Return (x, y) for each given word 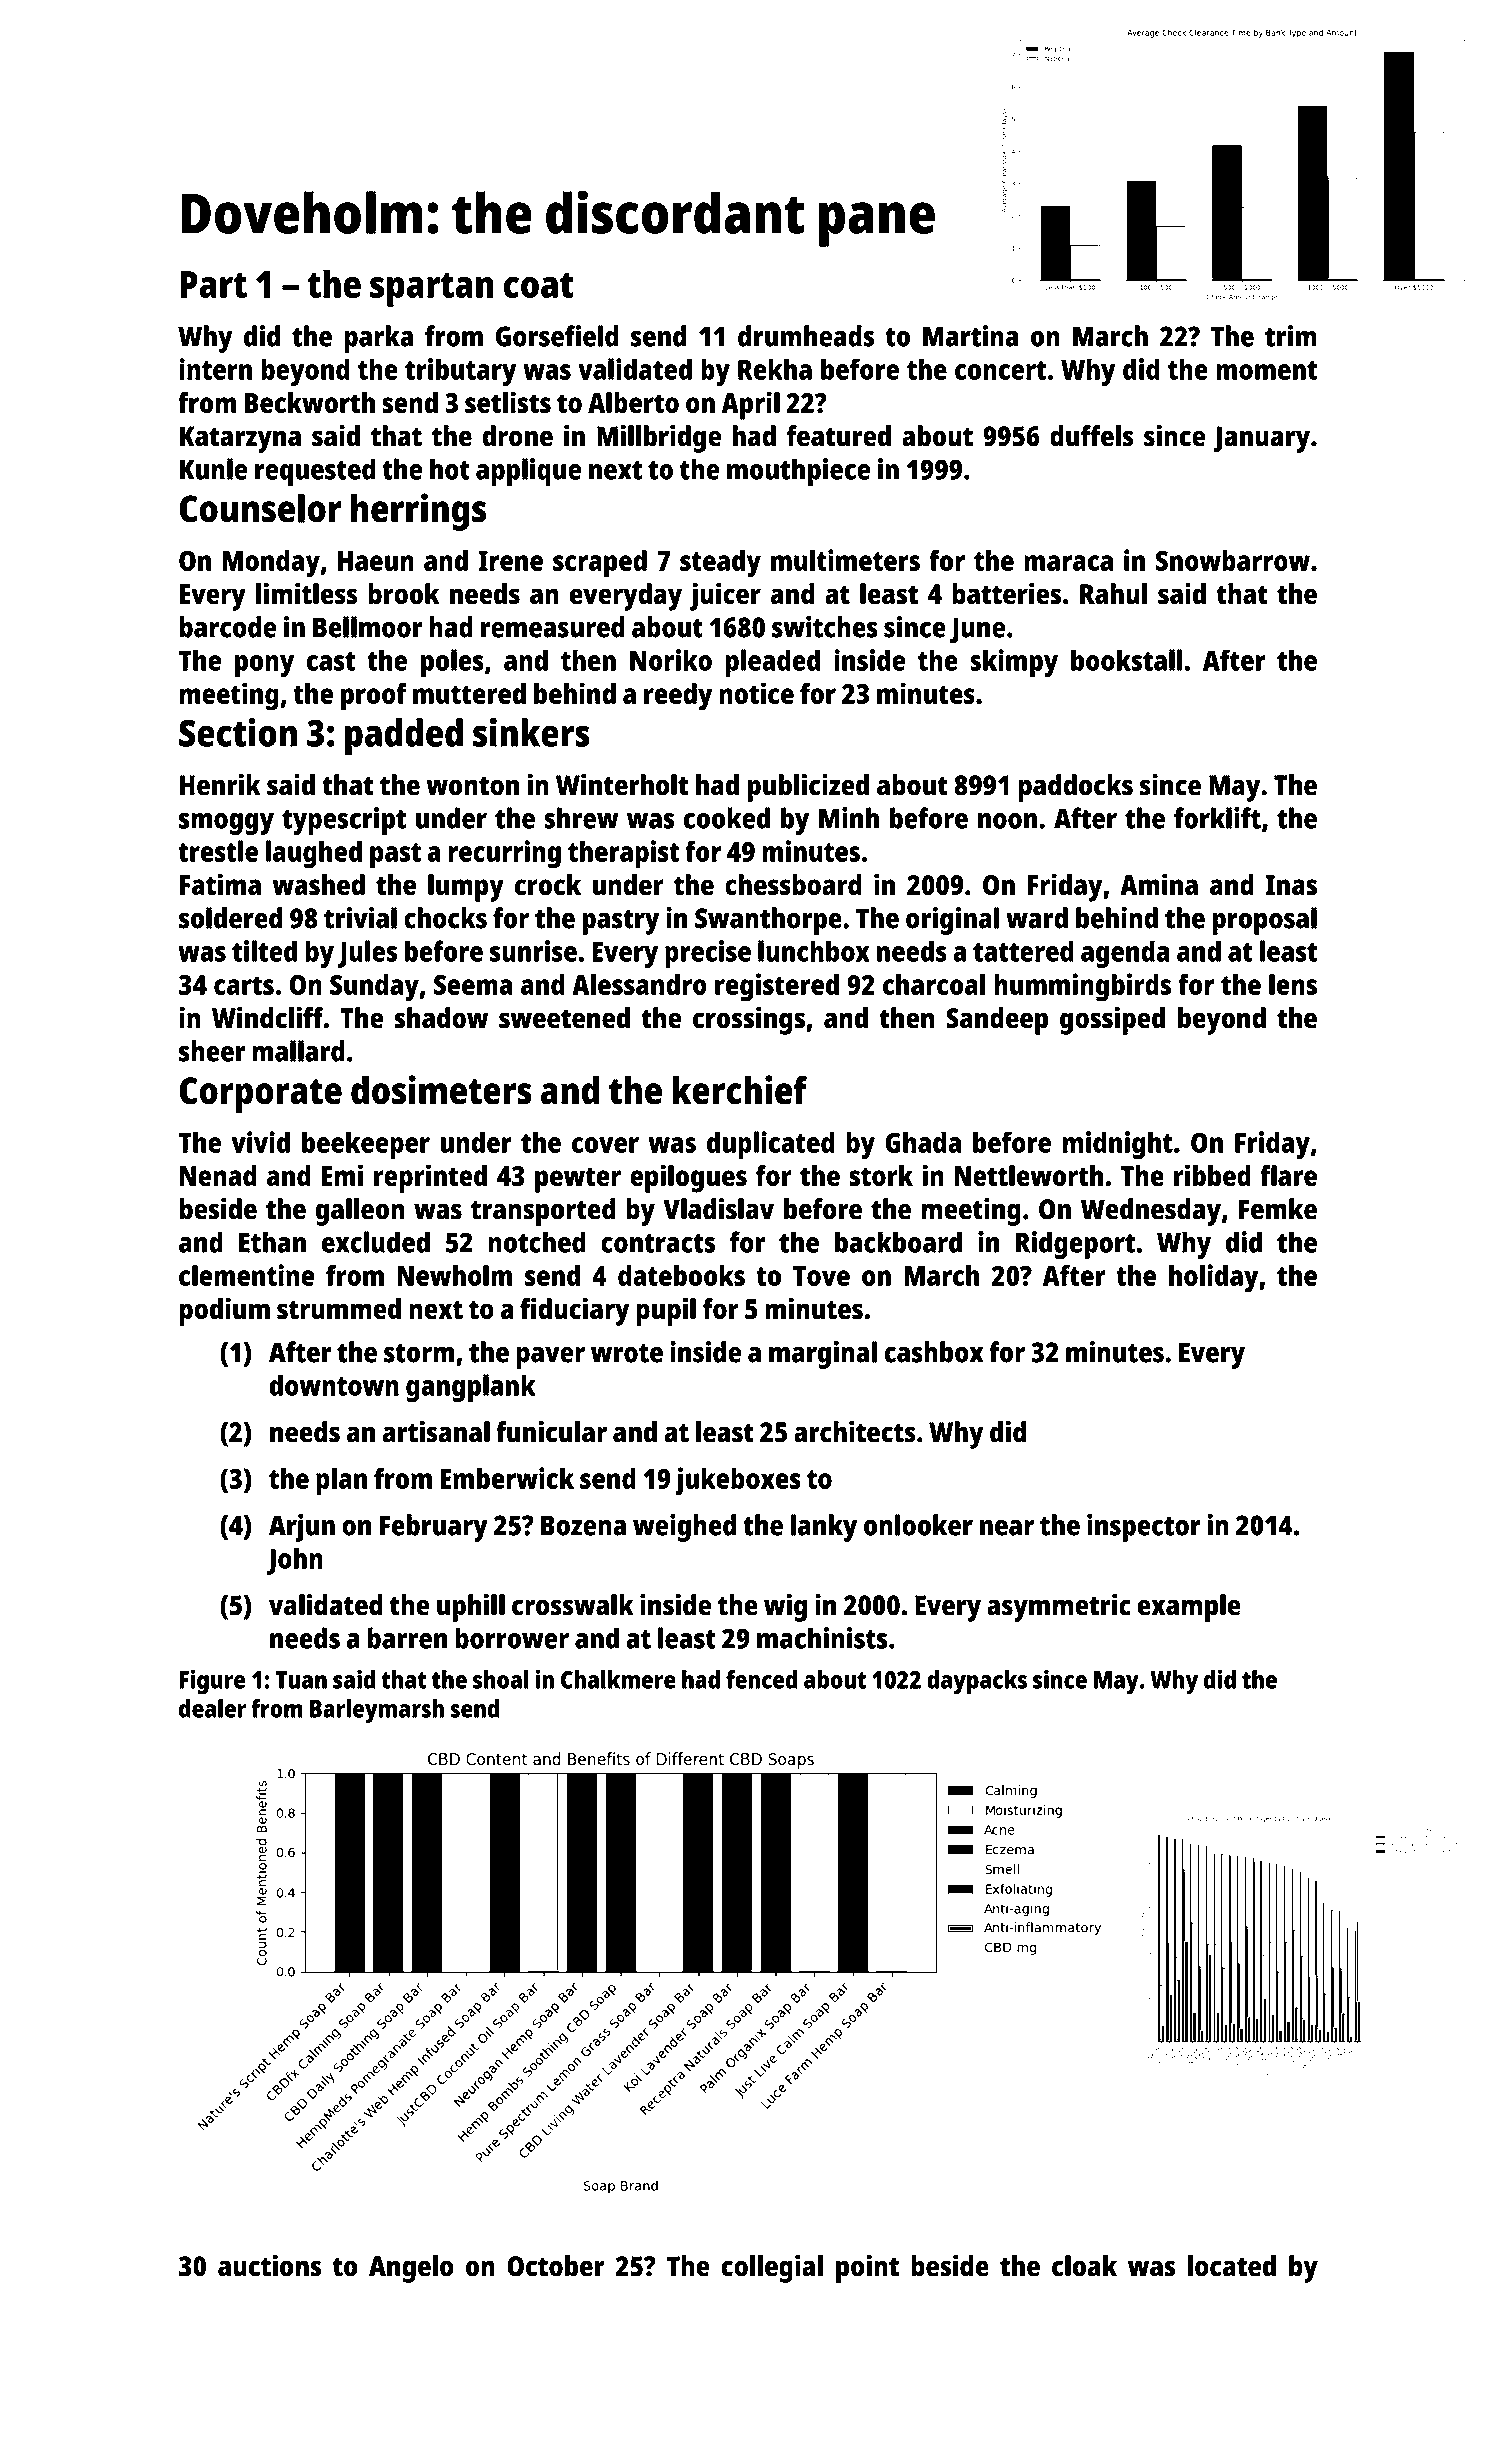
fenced (762, 1679)
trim (1291, 336)
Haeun (376, 561)
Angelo (411, 2269)
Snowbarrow (1233, 560)
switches (825, 627)
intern (215, 369)
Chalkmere (618, 1679)
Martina (970, 336)
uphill (471, 1608)
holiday (1214, 1278)
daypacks (977, 1682)
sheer (212, 1051)
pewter (578, 1180)
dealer (212, 1708)
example (1189, 1608)
